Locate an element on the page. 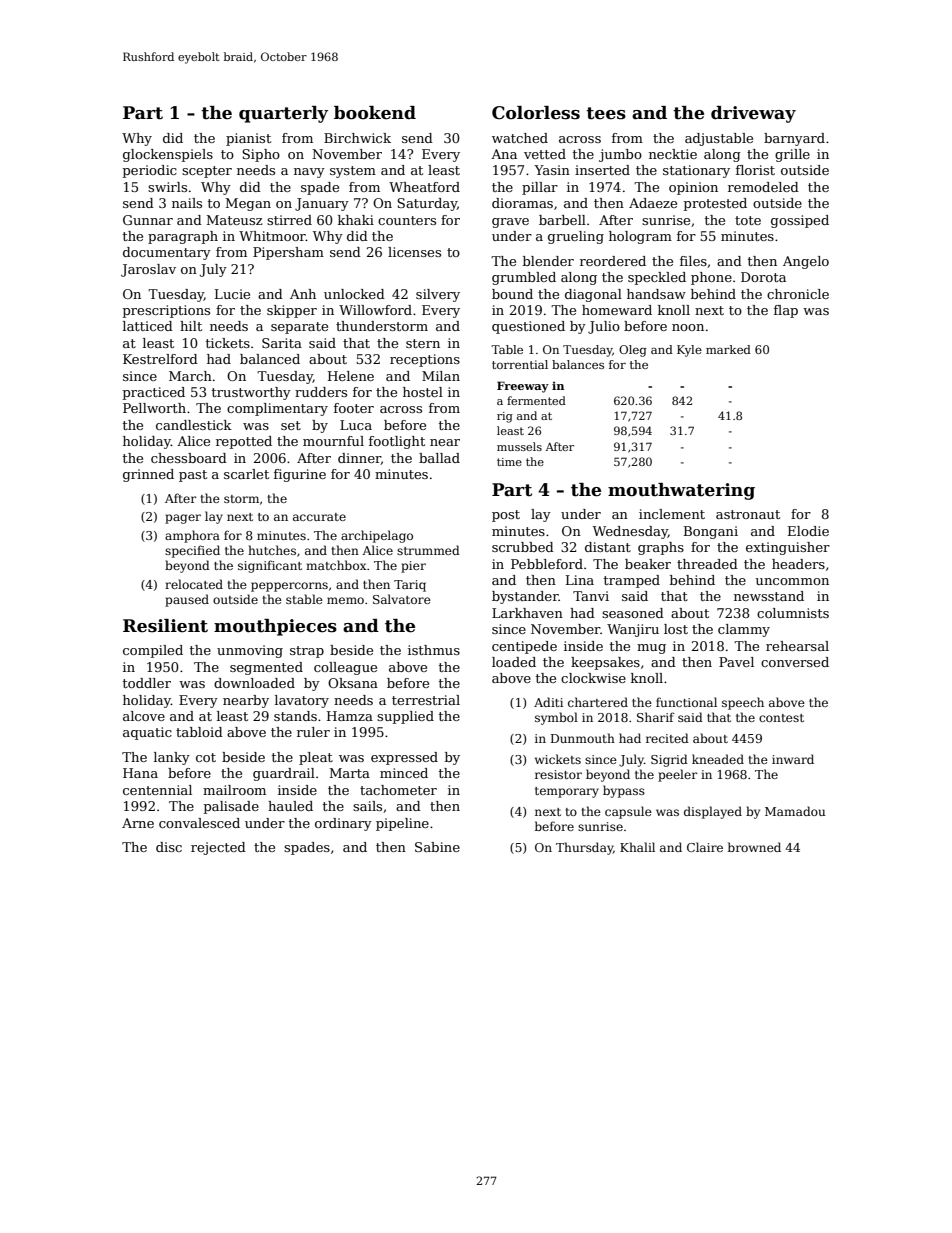  astronaut is located at coordinates (748, 514).
